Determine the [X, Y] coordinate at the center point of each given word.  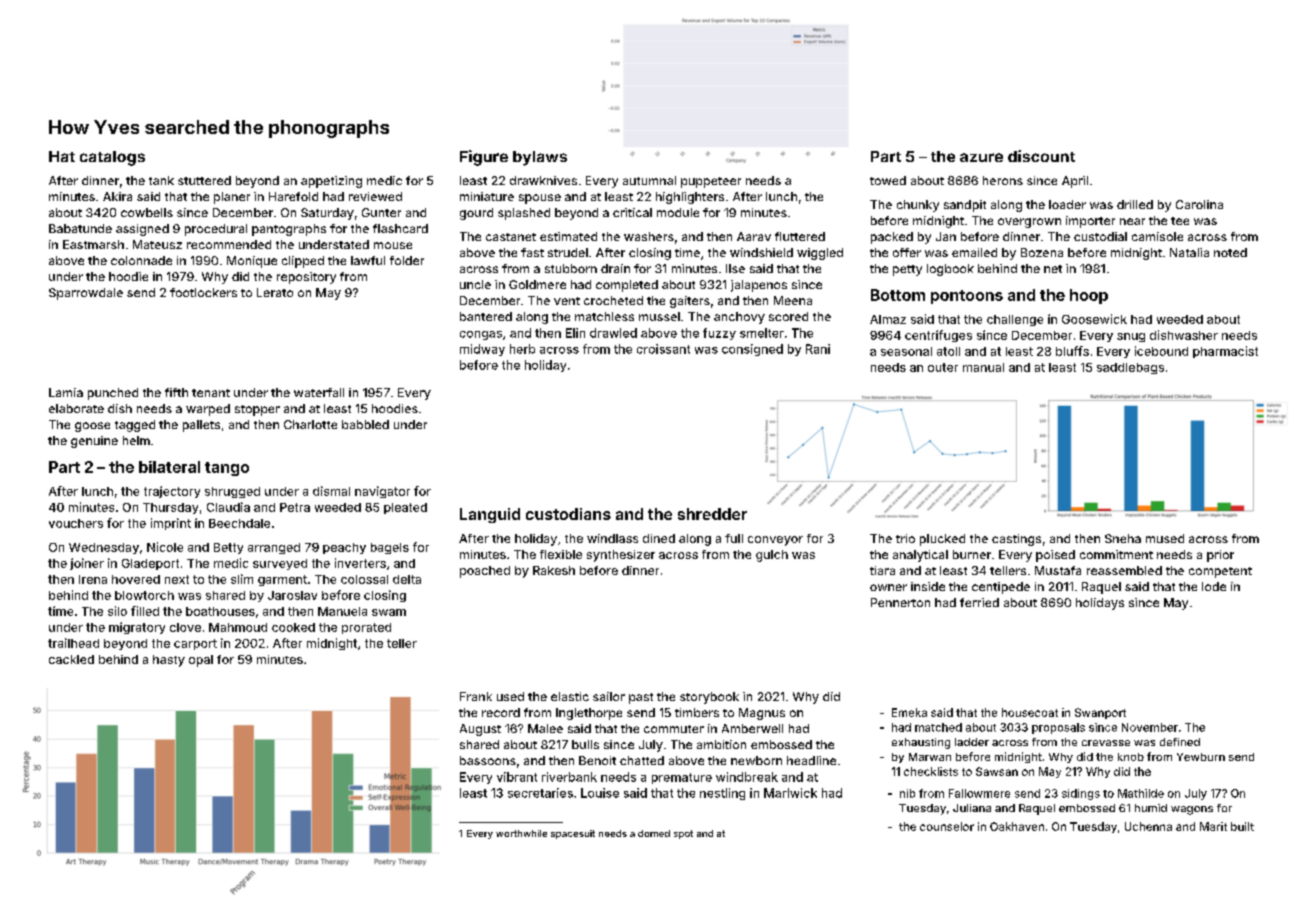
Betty [228, 548]
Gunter [381, 212]
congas [481, 335]
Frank [476, 696]
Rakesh [554, 570]
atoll [948, 351]
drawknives [543, 180]
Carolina [1199, 204]
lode [1214, 586]
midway [482, 350]
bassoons [488, 760]
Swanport [1100, 713]
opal [201, 661]
